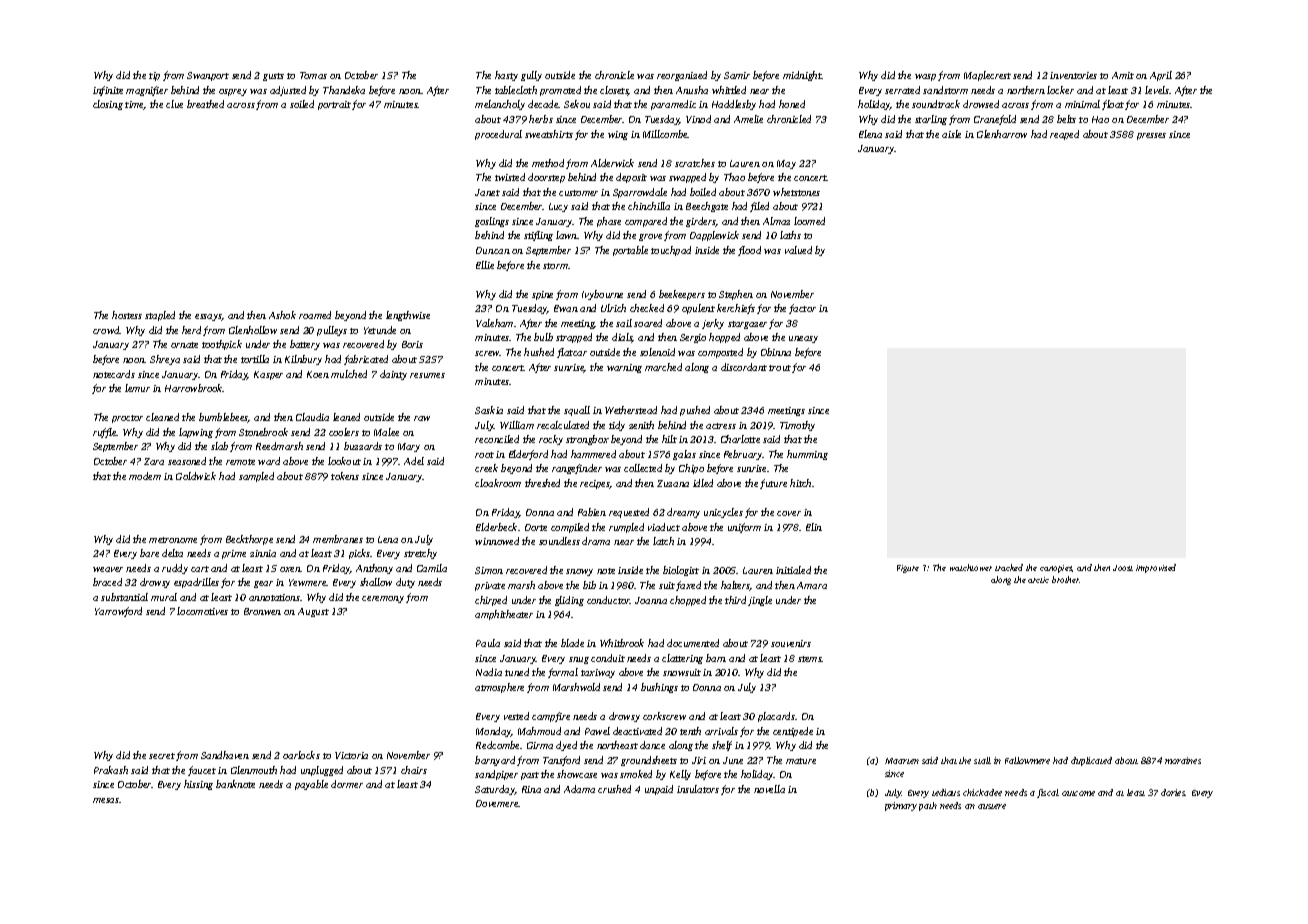 Image resolution: width=1308 pixels, height=924 pixels. What do you see at coordinates (810, 659) in the screenshot?
I see `stems` at bounding box center [810, 659].
